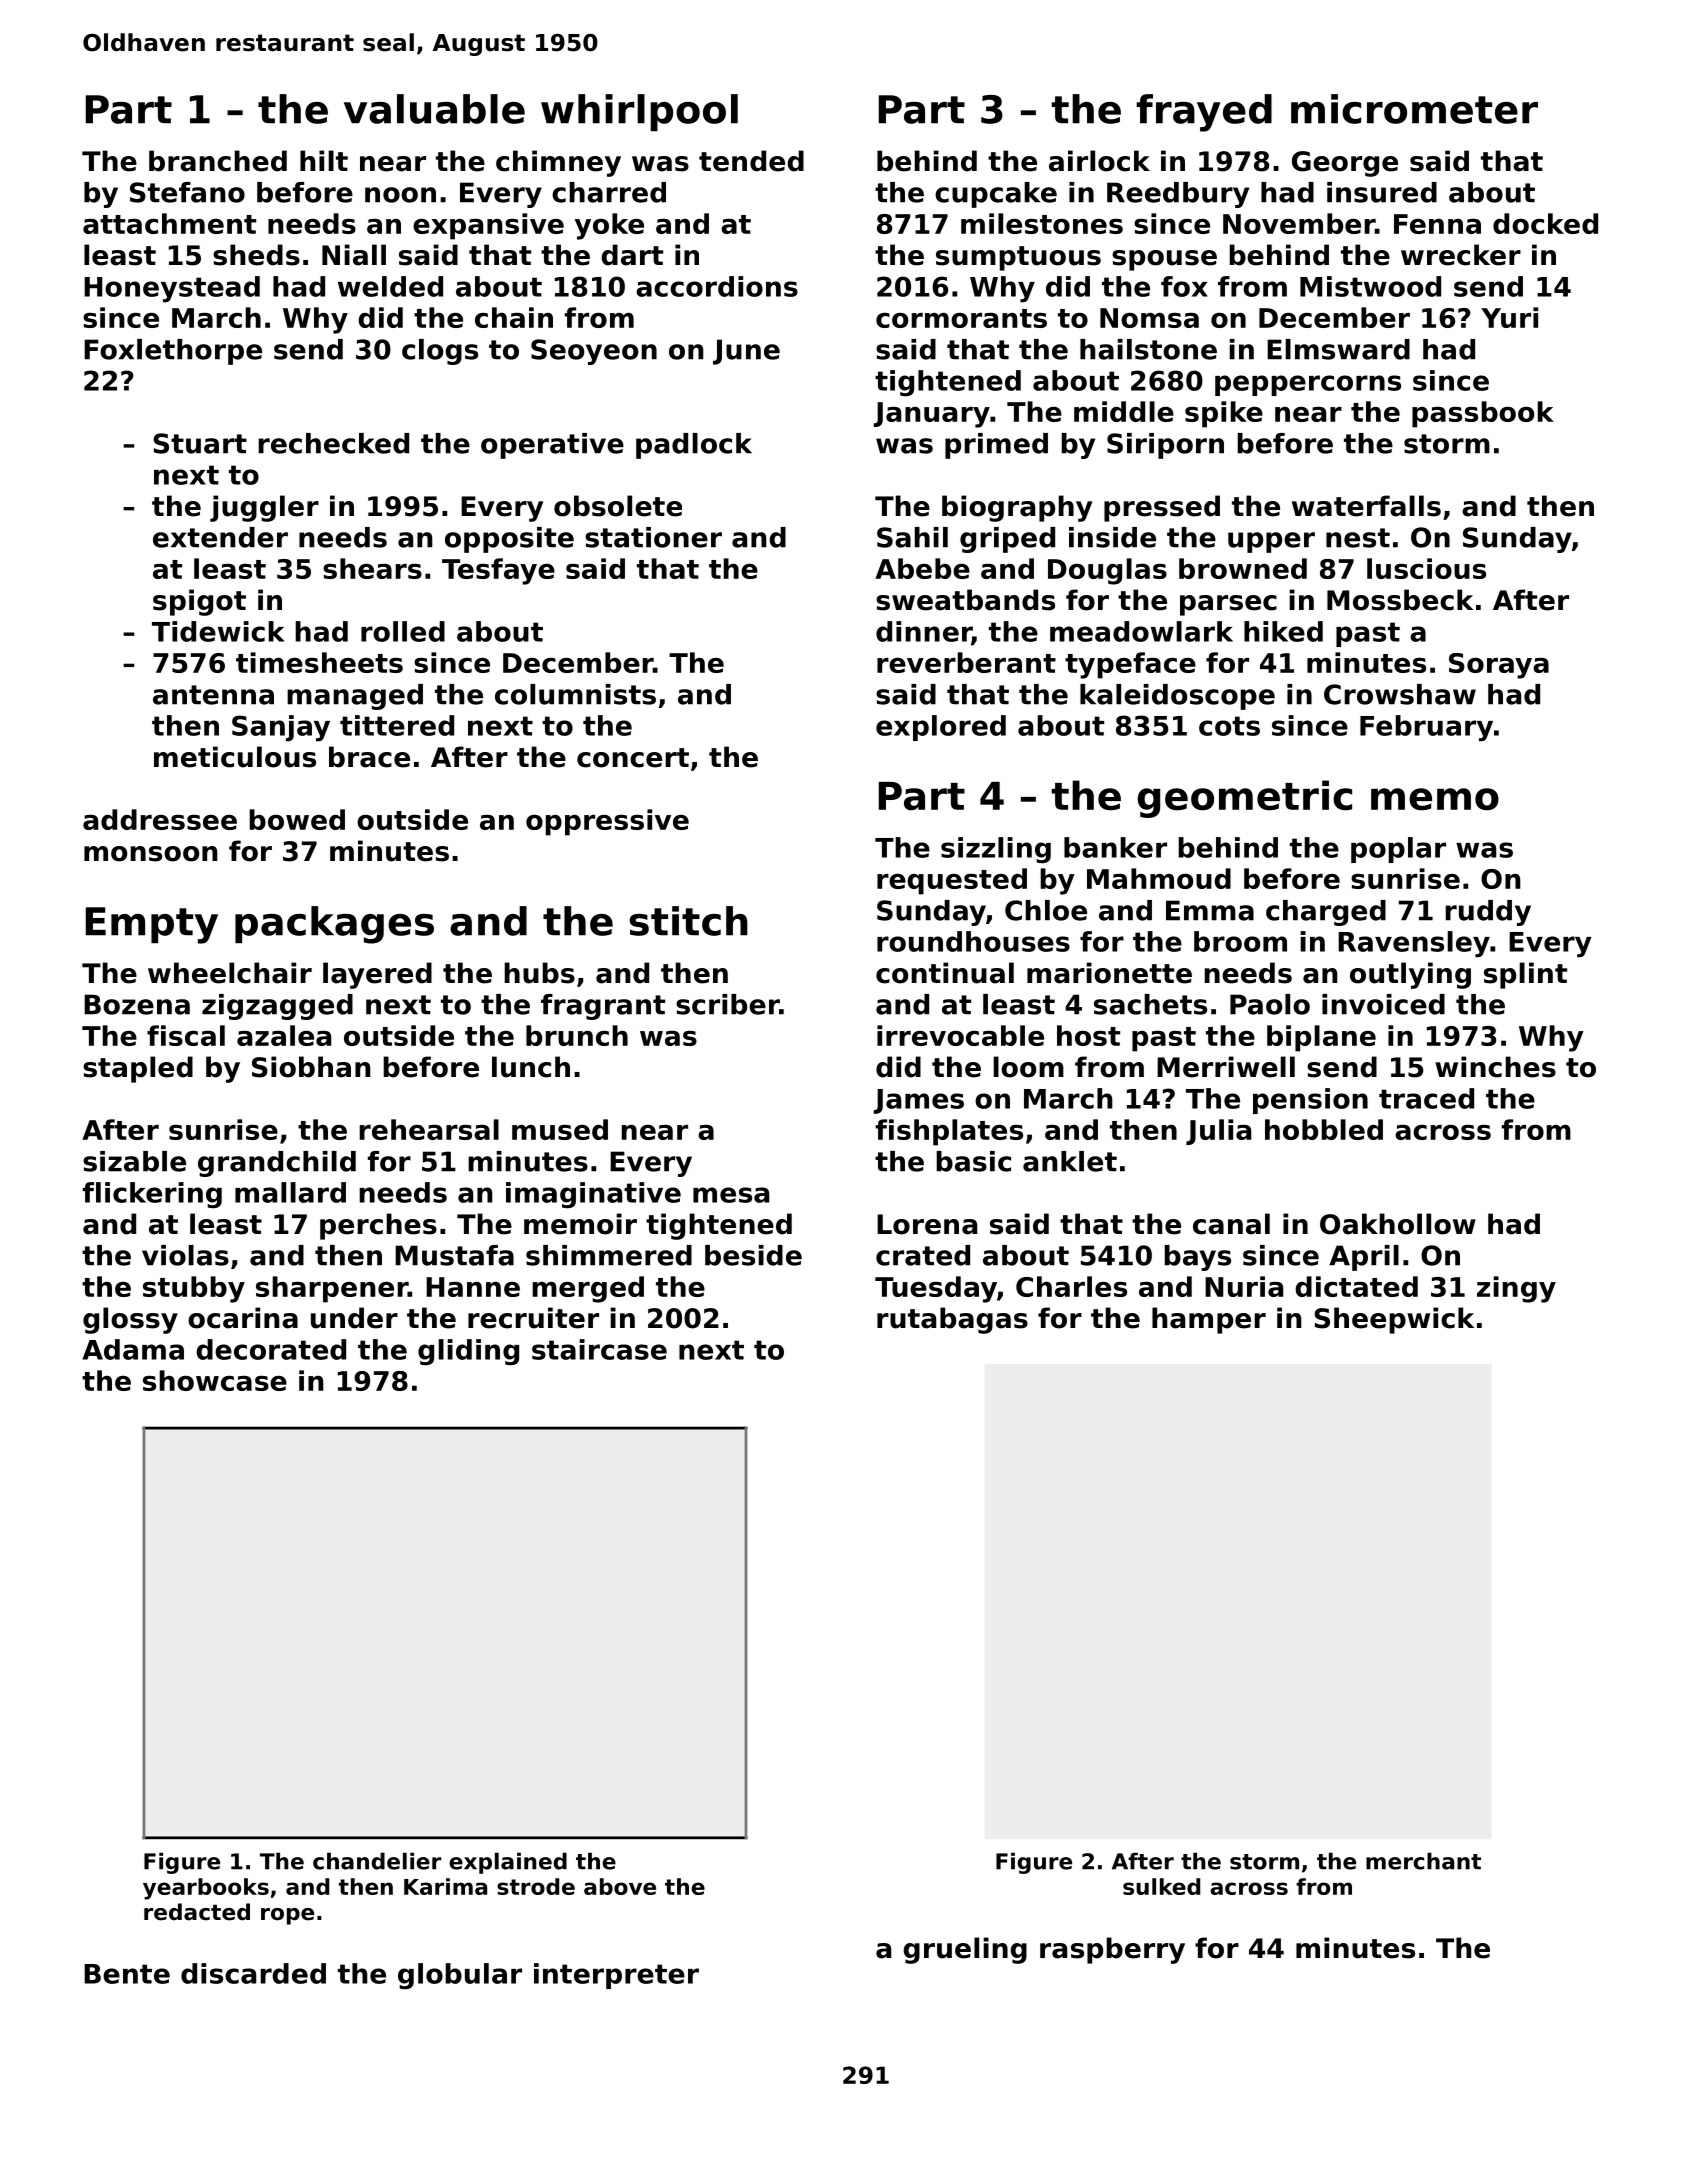 The width and height of the image is (1683, 2178). What do you see at coordinates (1109, 973) in the image?
I see `marionette` at bounding box center [1109, 973].
